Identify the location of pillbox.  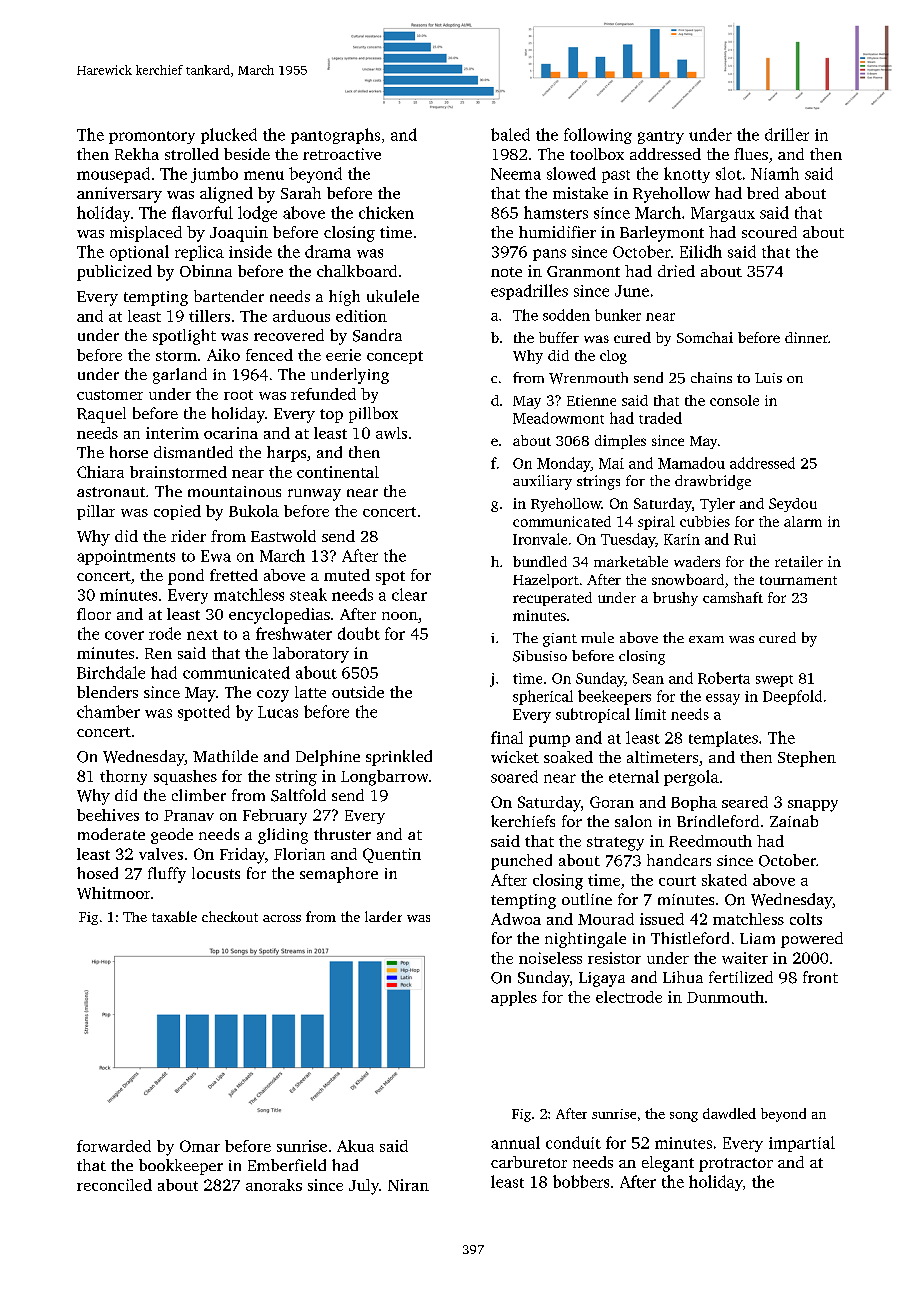
(373, 415).
